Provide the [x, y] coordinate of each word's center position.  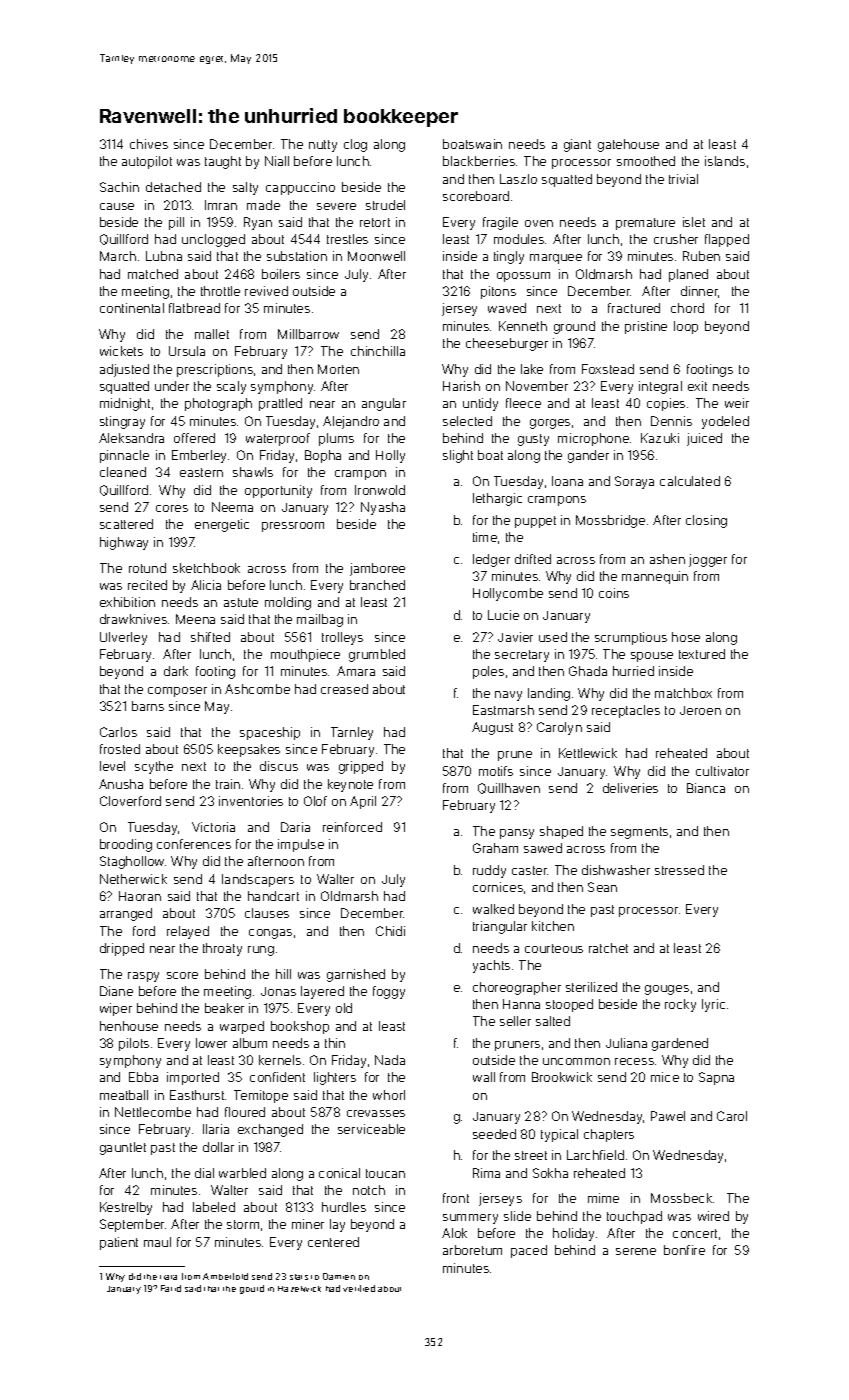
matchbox [683, 693]
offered [194, 438]
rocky [680, 1005]
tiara [168, 1277]
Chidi [390, 931]
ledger [491, 560]
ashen [667, 559]
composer [177, 692]
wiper [116, 1009]
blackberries [479, 161]
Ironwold [380, 490]
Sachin [119, 187]
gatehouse [628, 145]
